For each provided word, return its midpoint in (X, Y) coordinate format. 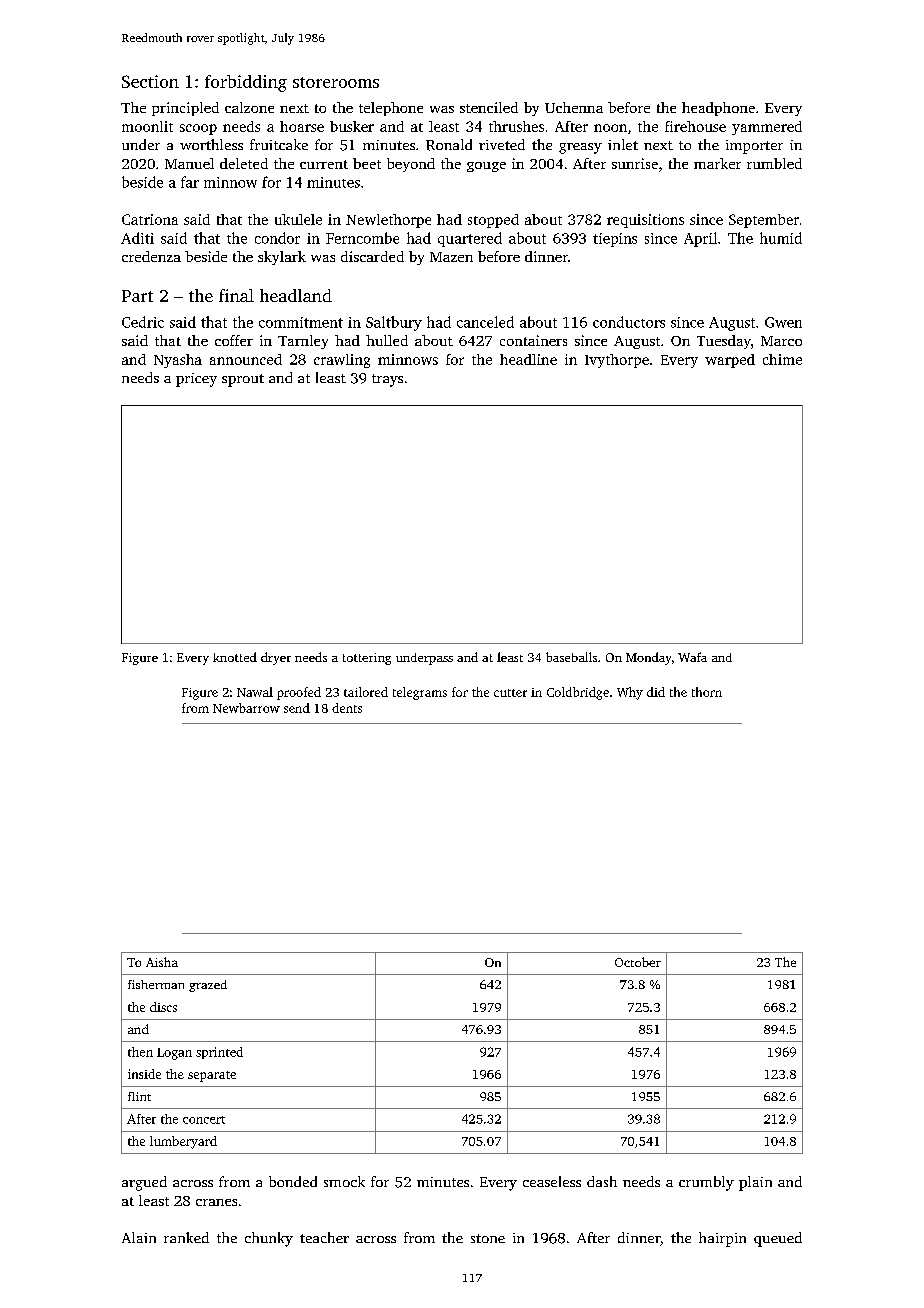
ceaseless (552, 1181)
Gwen (783, 322)
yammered (767, 128)
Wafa (692, 657)
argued (144, 1183)
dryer (276, 658)
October (638, 962)
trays (387, 380)
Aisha (162, 962)
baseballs (571, 657)
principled (185, 109)
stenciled (489, 107)
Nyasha (178, 361)
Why (630, 693)
